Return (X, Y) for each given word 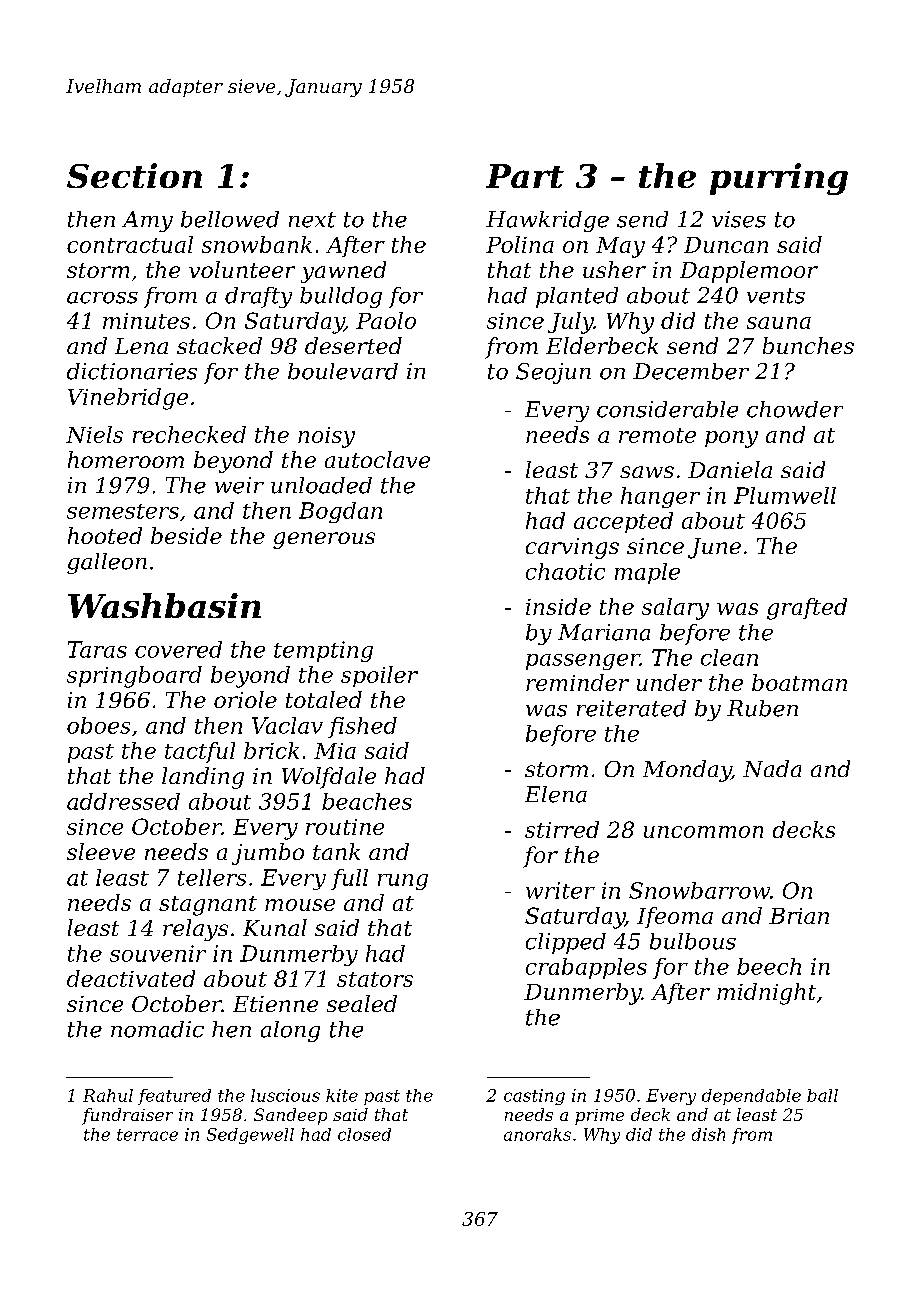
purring (779, 179)
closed (364, 1134)
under (669, 682)
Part (525, 176)
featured (174, 1097)
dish (708, 1134)
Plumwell (785, 495)
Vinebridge (128, 399)
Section (134, 175)
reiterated (631, 708)
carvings (572, 548)
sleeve (101, 851)
